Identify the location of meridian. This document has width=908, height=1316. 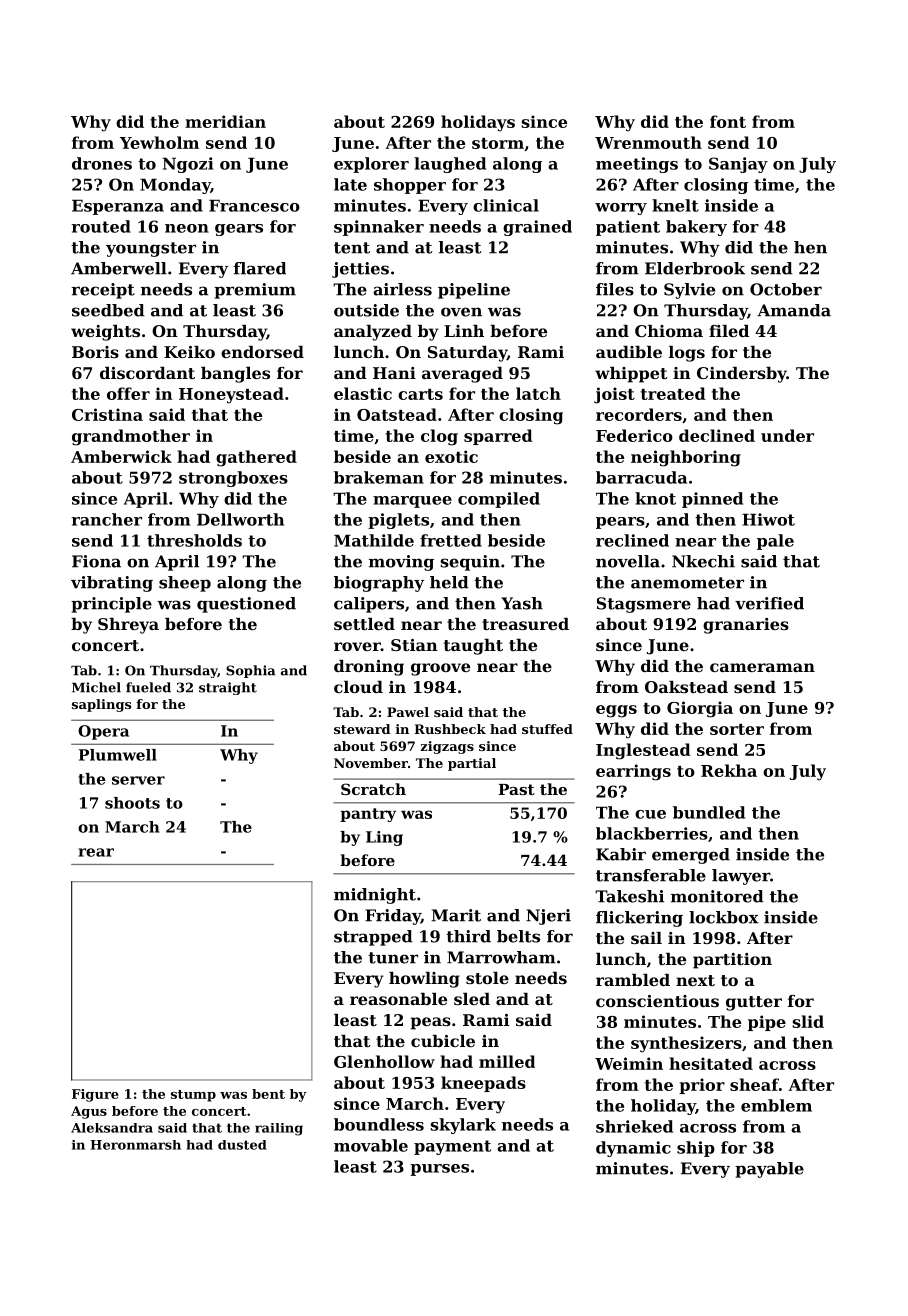
(225, 121).
